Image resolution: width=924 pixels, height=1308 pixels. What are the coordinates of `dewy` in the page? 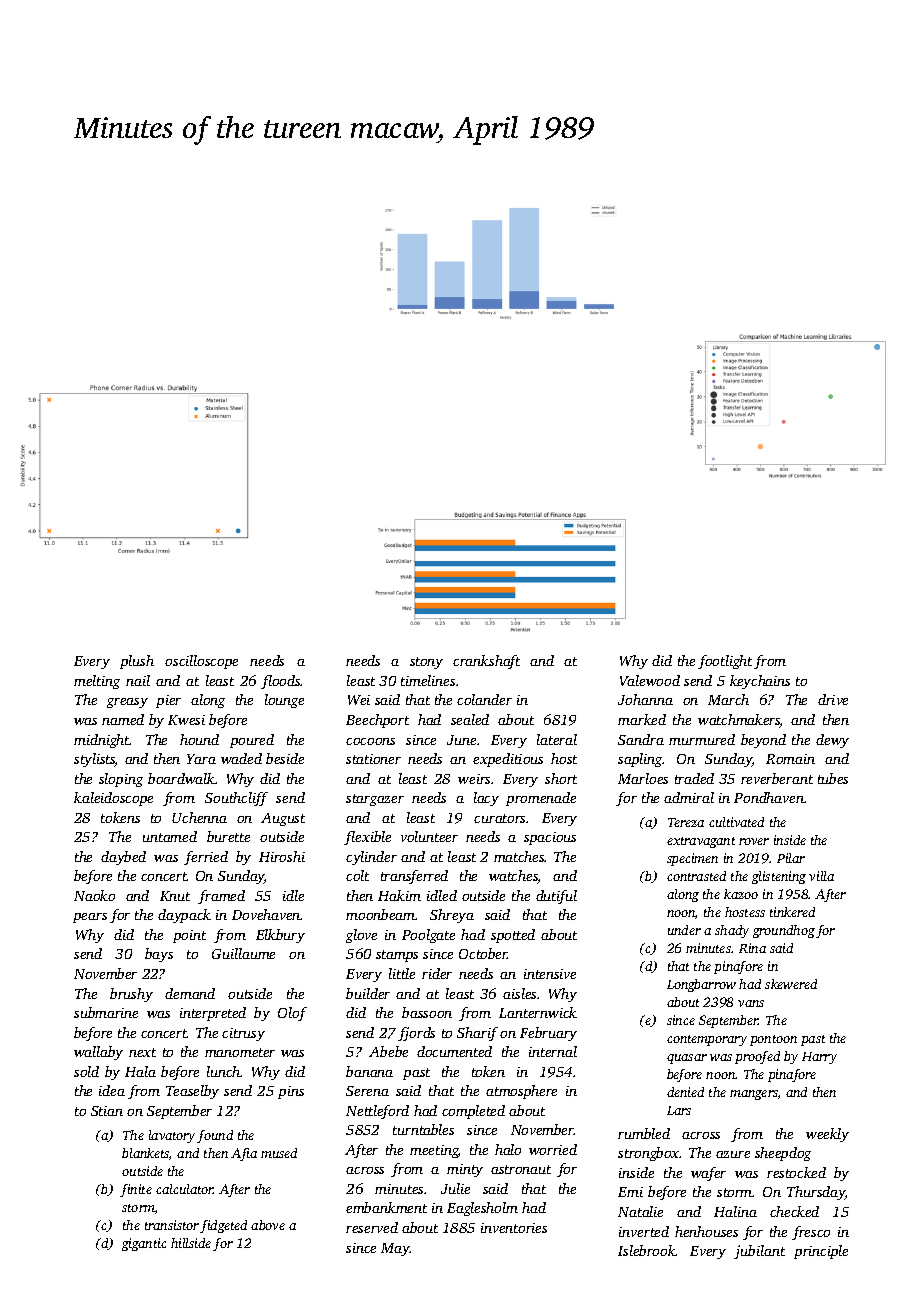 It's located at (832, 741).
